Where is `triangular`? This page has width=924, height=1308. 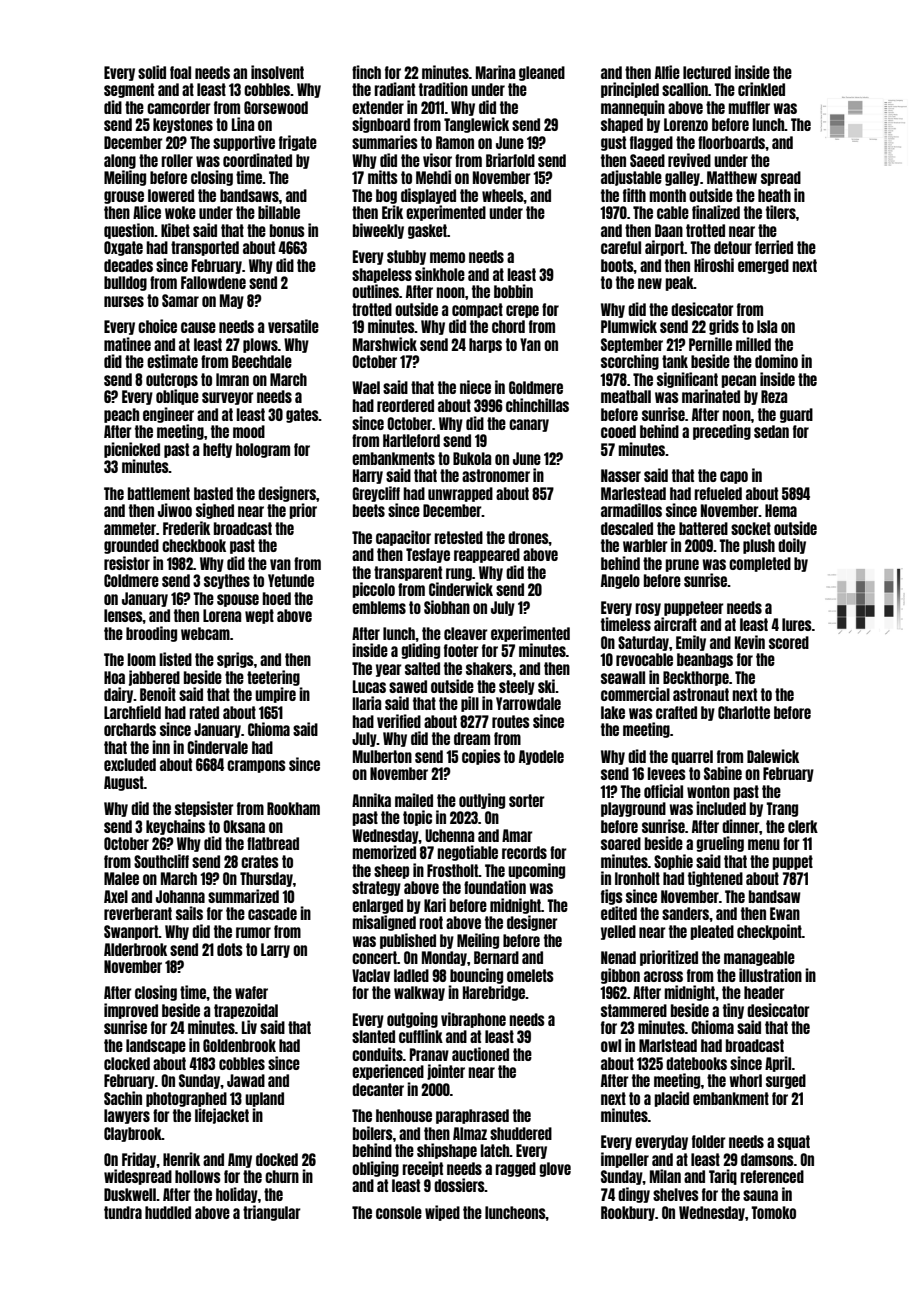
triangular is located at coordinates (272, 1213).
